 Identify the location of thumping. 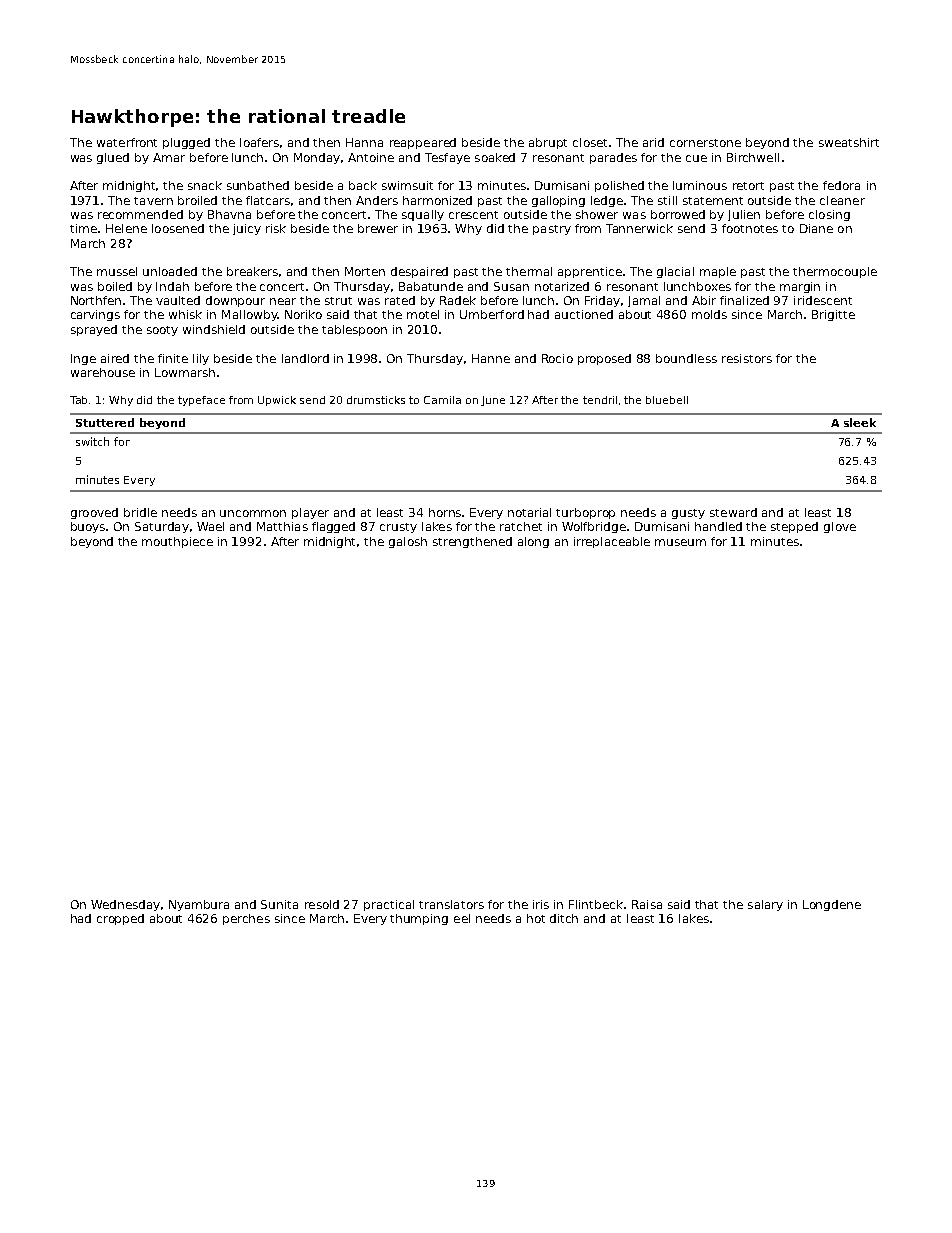
(419, 919).
